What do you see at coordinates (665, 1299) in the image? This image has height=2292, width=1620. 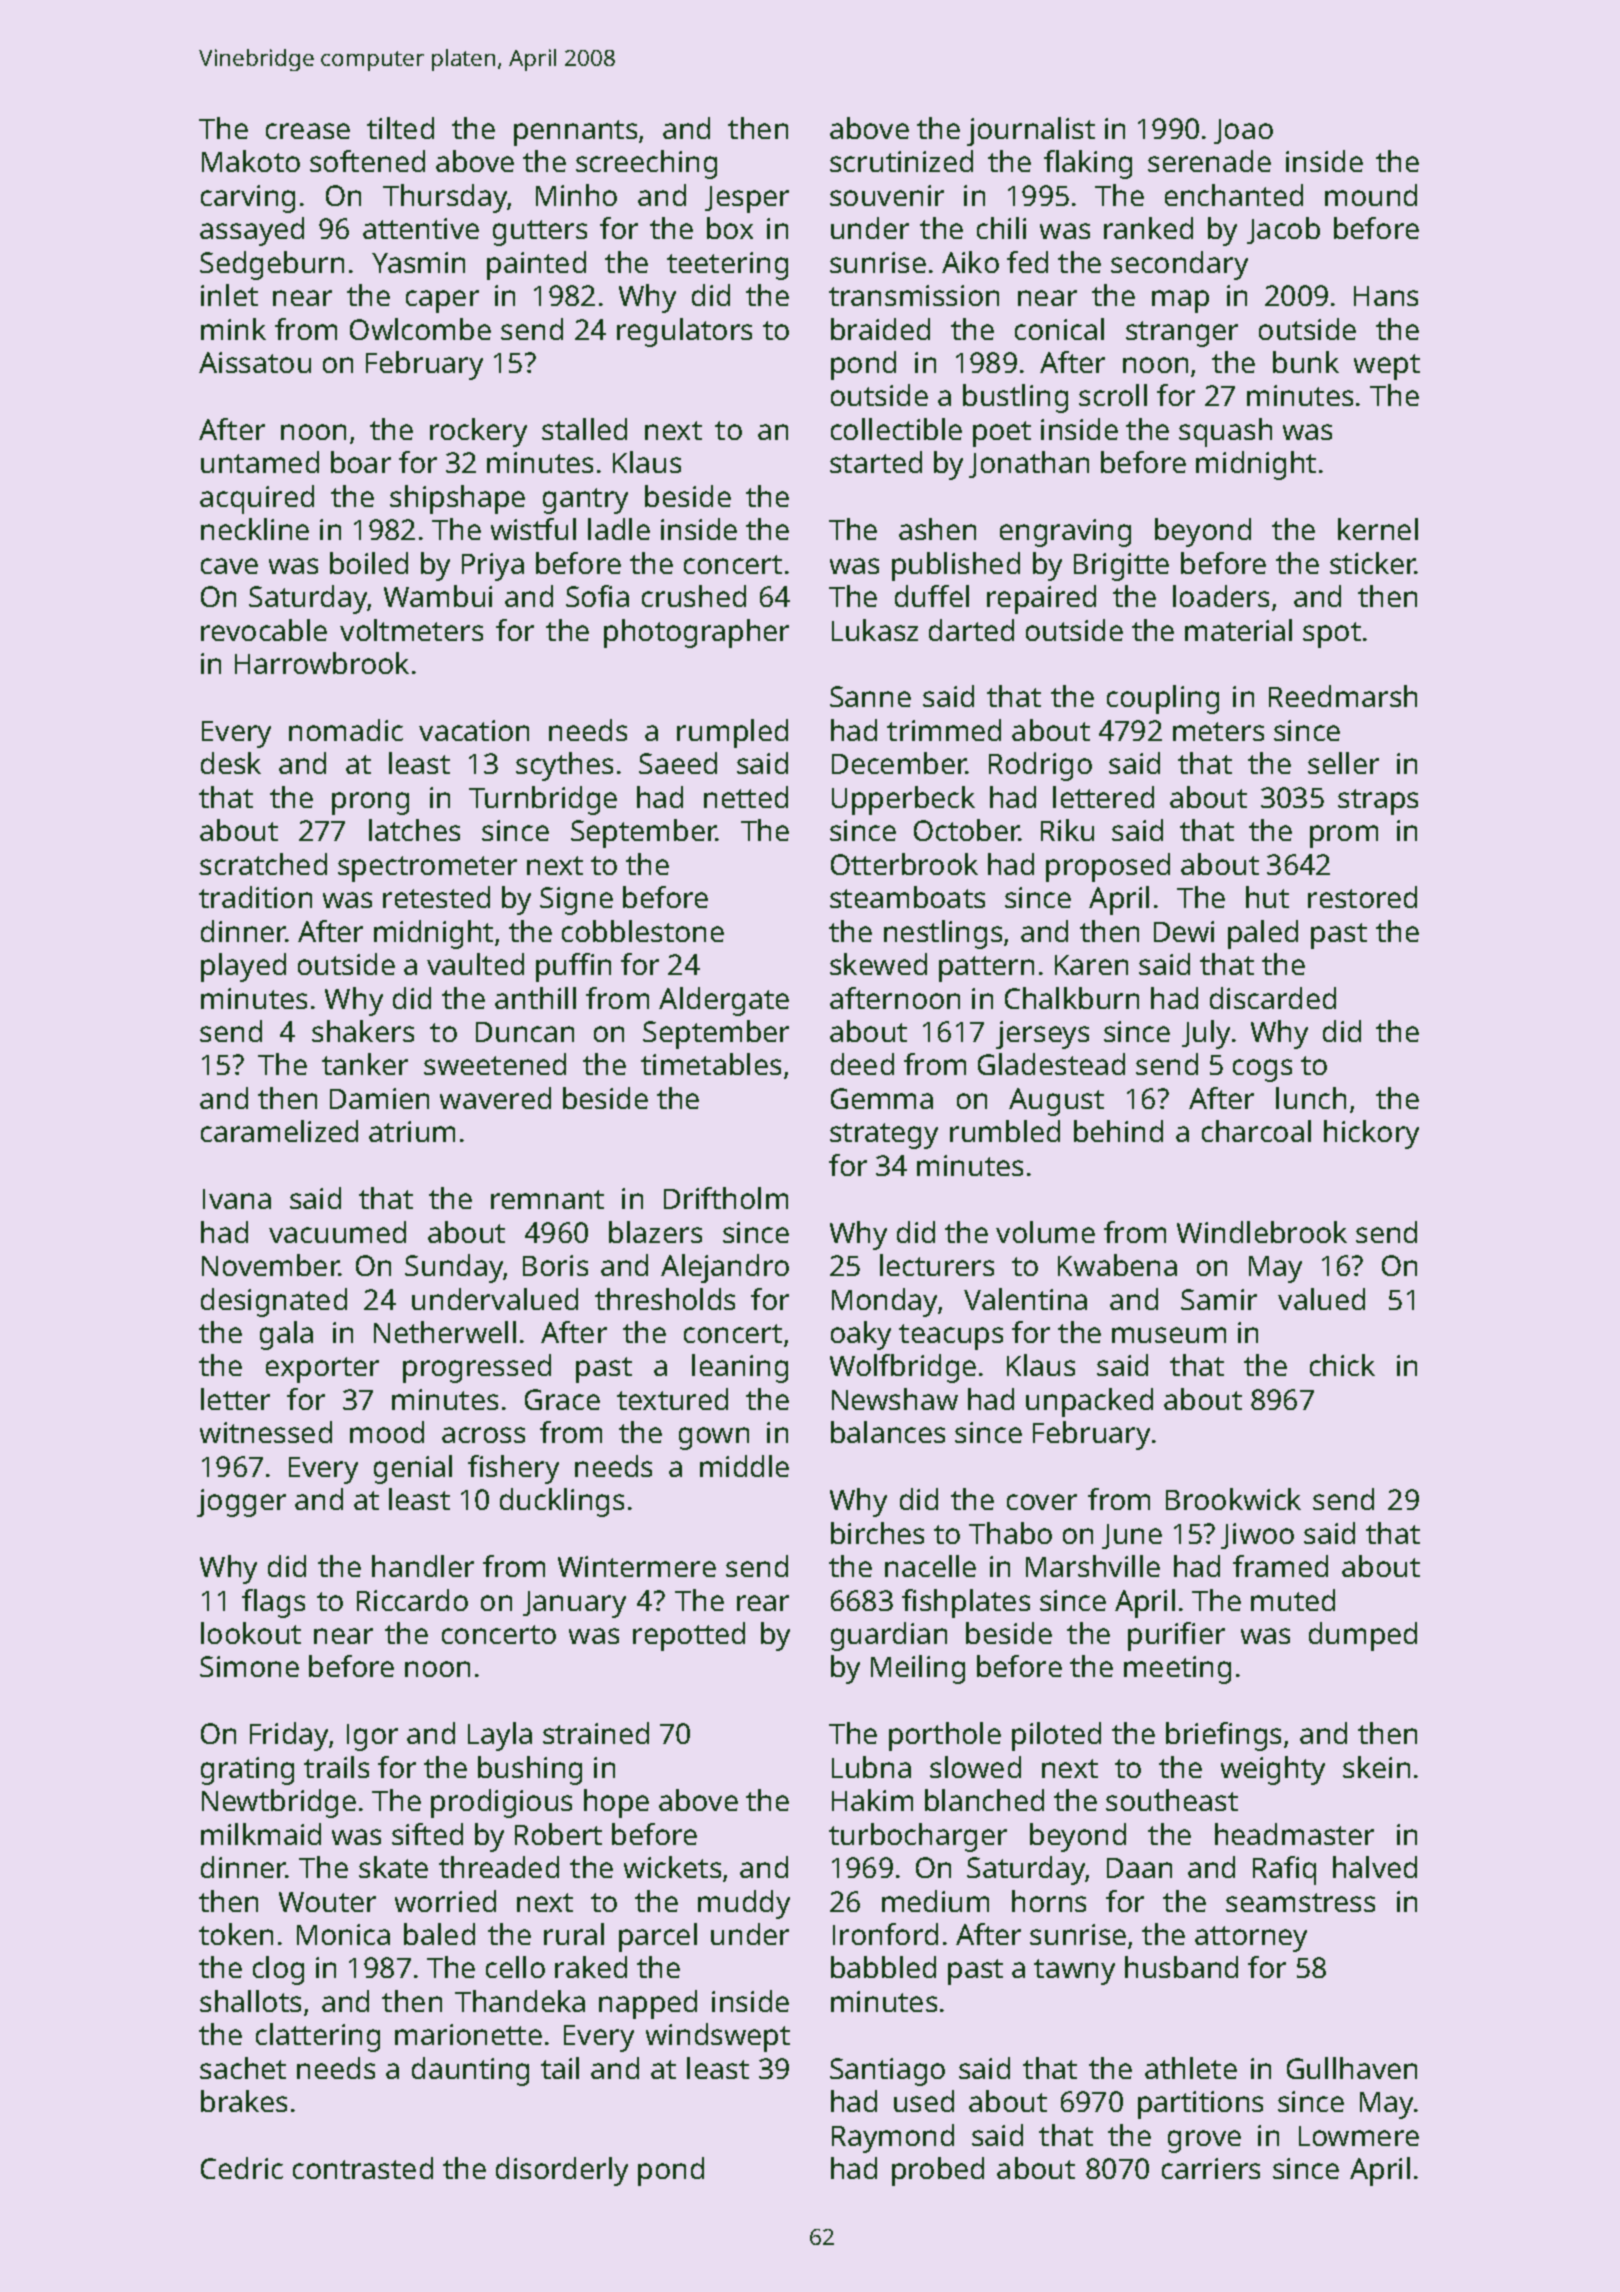 I see `thresholds` at bounding box center [665, 1299].
